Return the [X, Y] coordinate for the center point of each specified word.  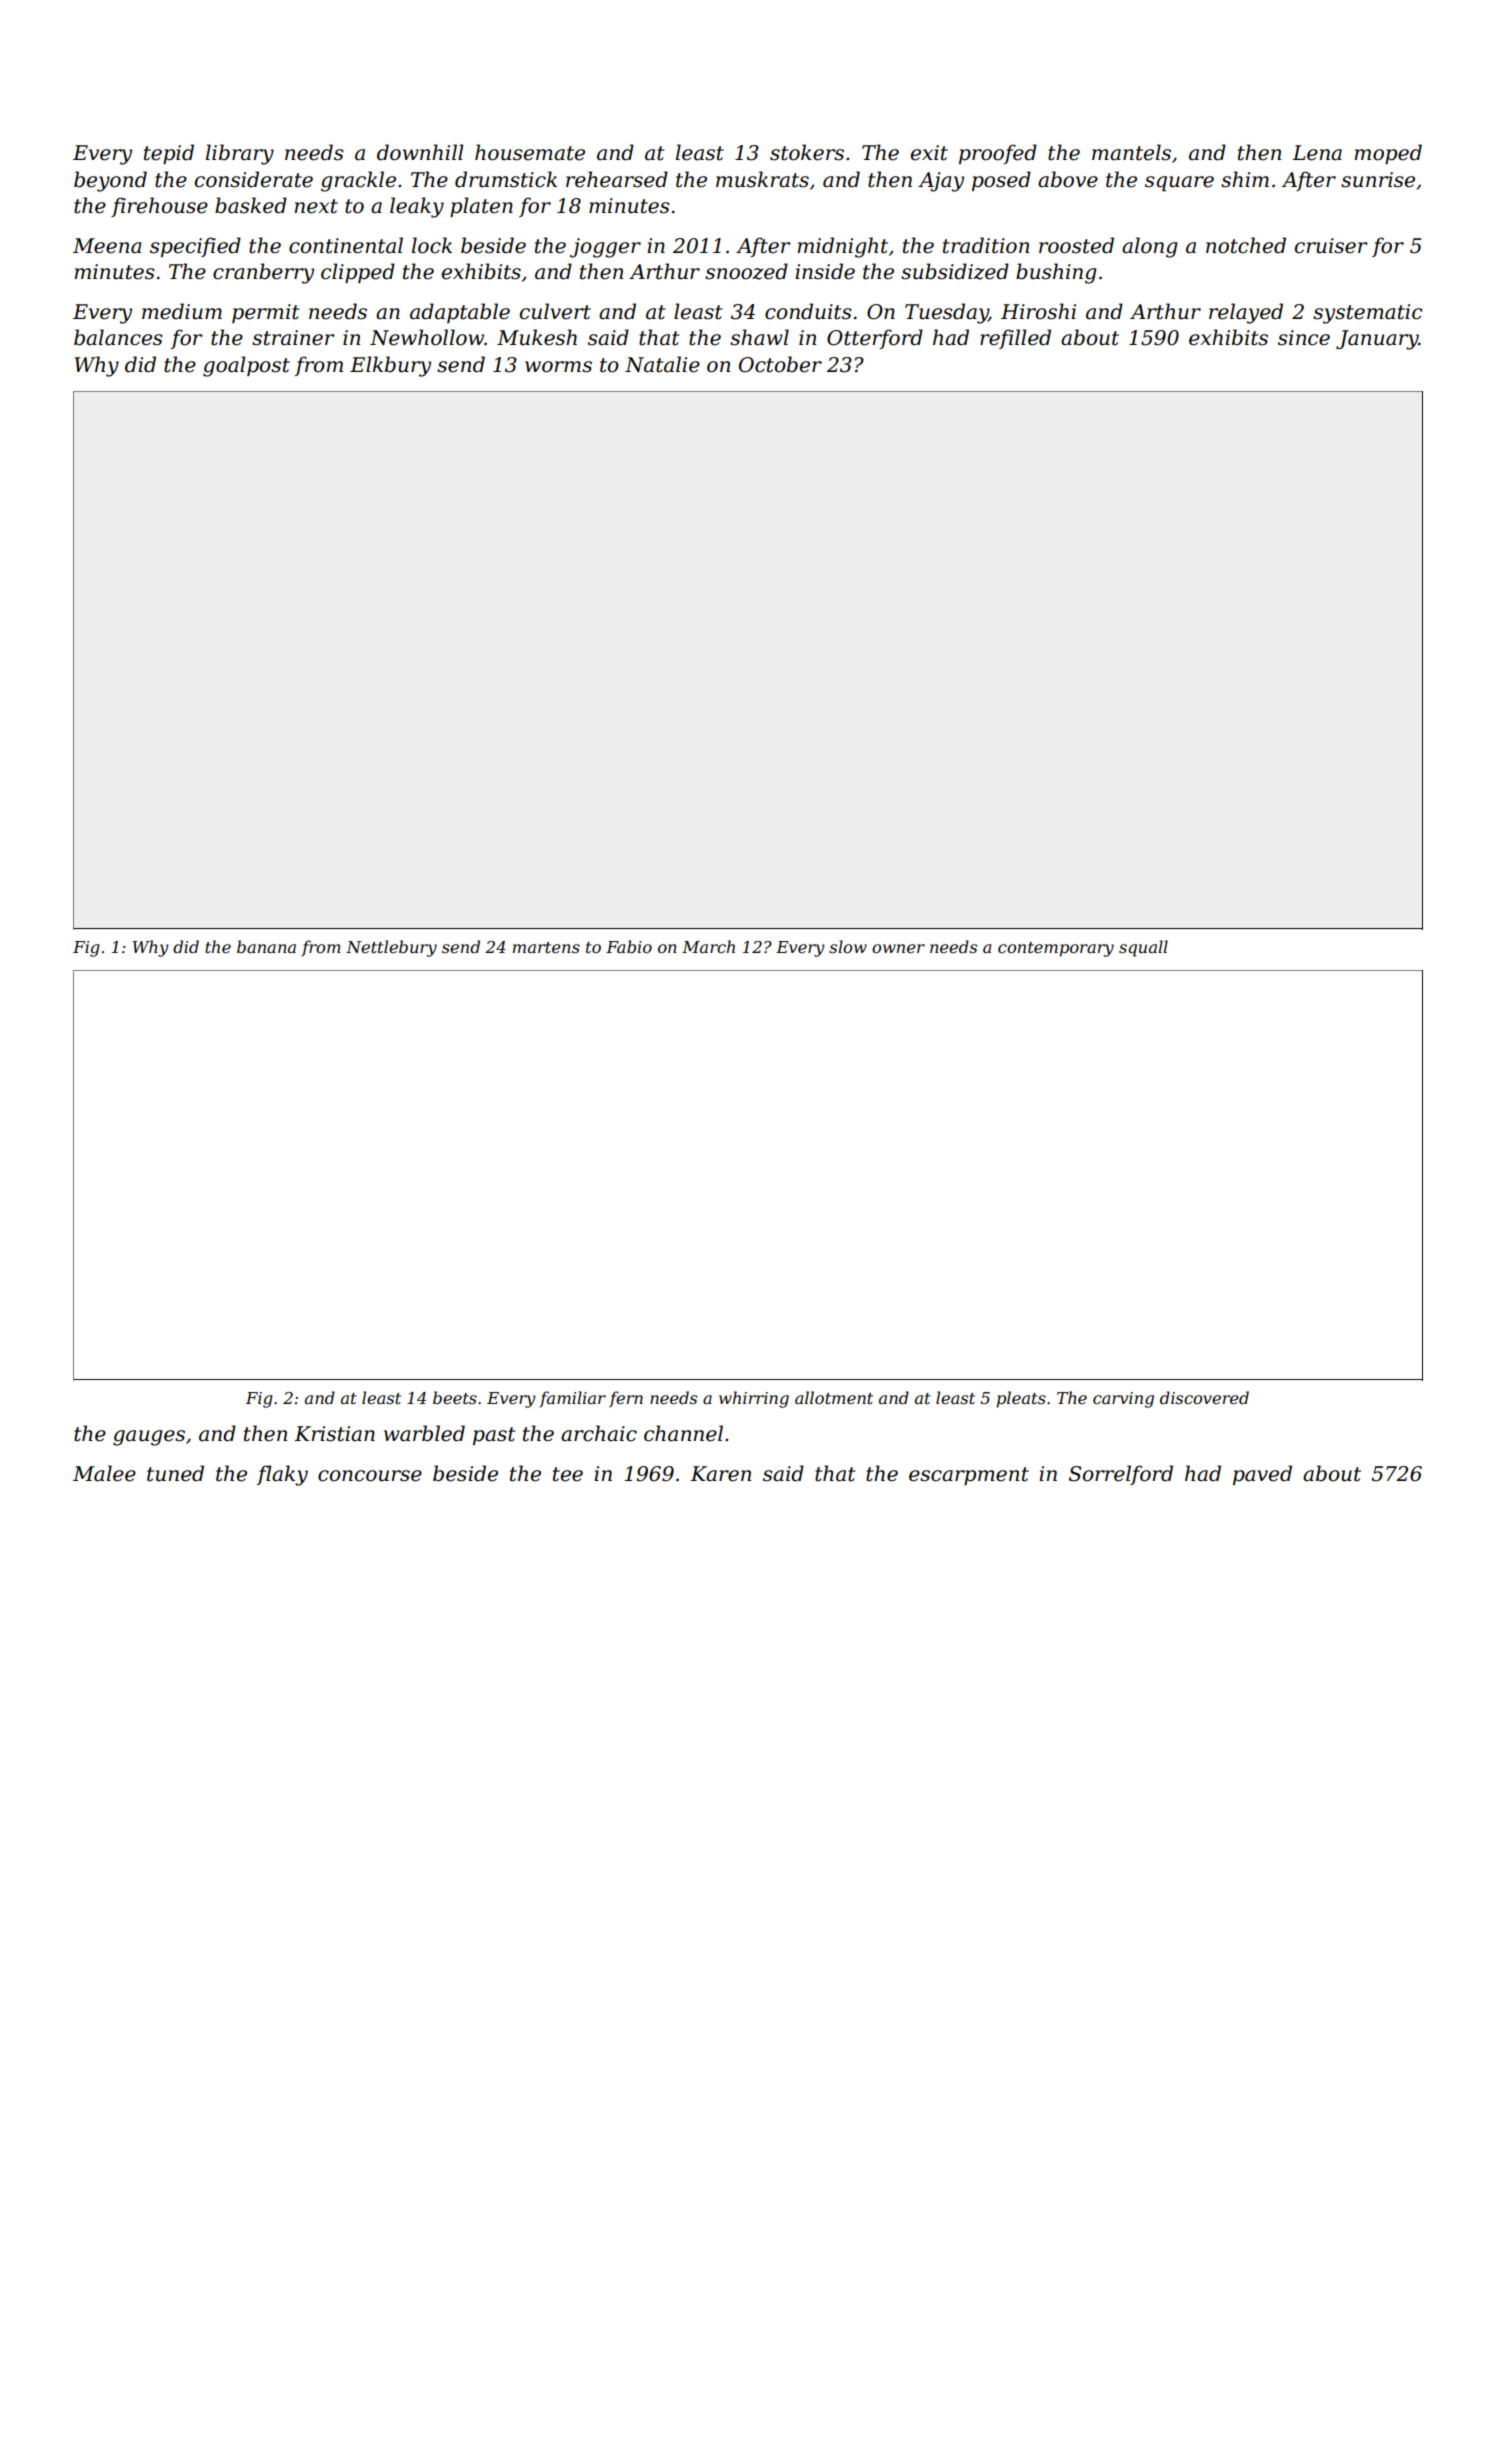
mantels [1131, 152]
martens [546, 947]
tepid [169, 154]
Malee [104, 1473]
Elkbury [390, 366]
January [1377, 340]
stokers [807, 152]
